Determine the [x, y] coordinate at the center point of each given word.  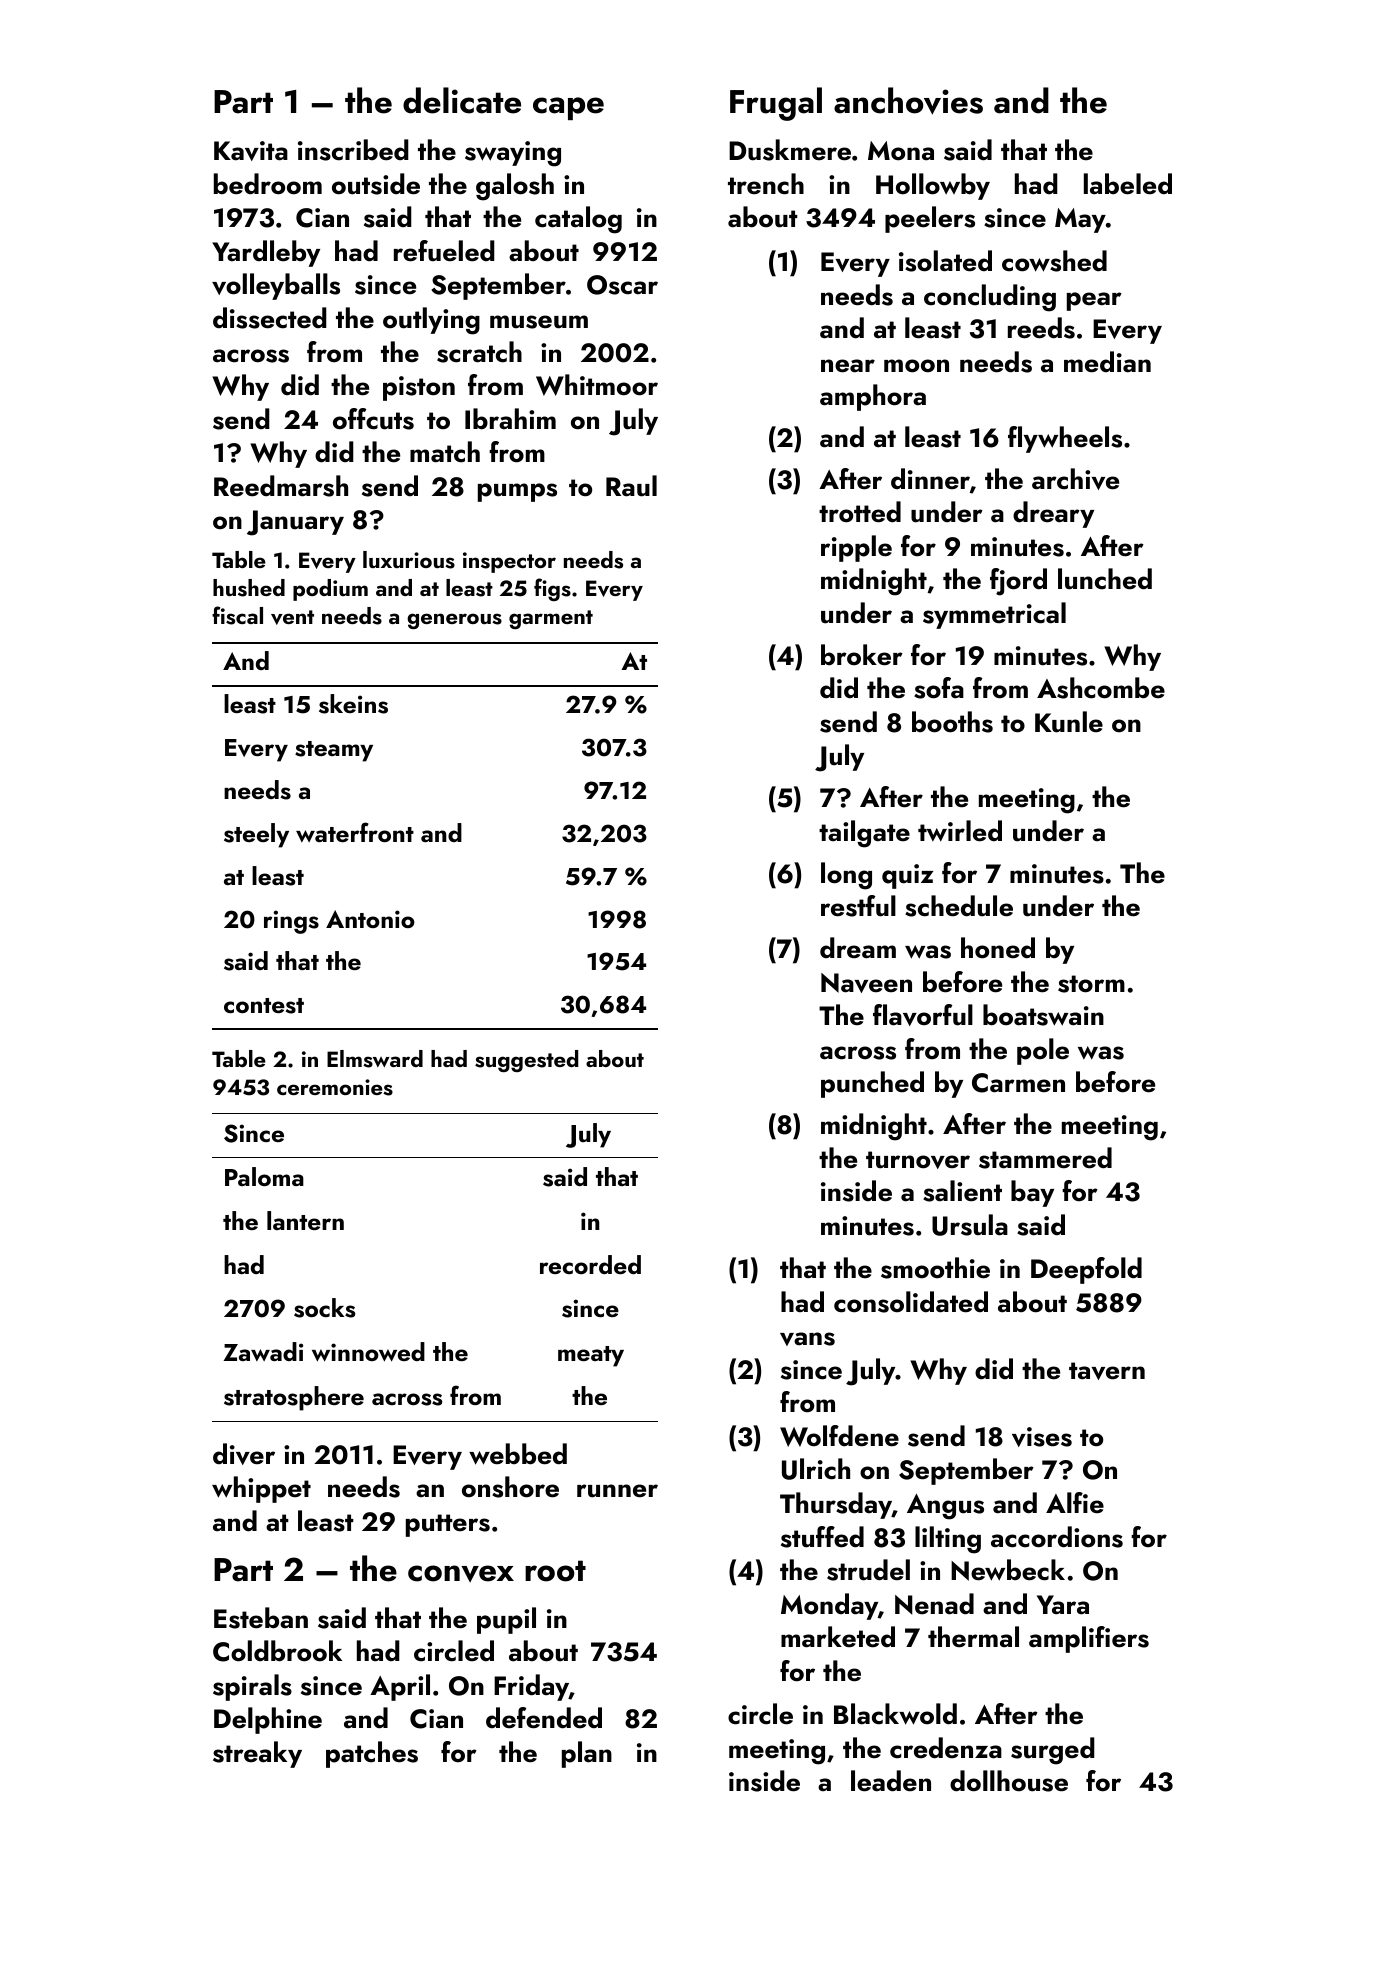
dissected [270, 318]
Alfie [1075, 1502]
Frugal [776, 104]
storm [1091, 984]
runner [617, 1491]
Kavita [251, 151]
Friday [531, 1687]
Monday [829, 1606]
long [846, 876]
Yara [1063, 1605]
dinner [930, 478]
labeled [1128, 184]
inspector [509, 562]
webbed [518, 1454]
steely [256, 835]
